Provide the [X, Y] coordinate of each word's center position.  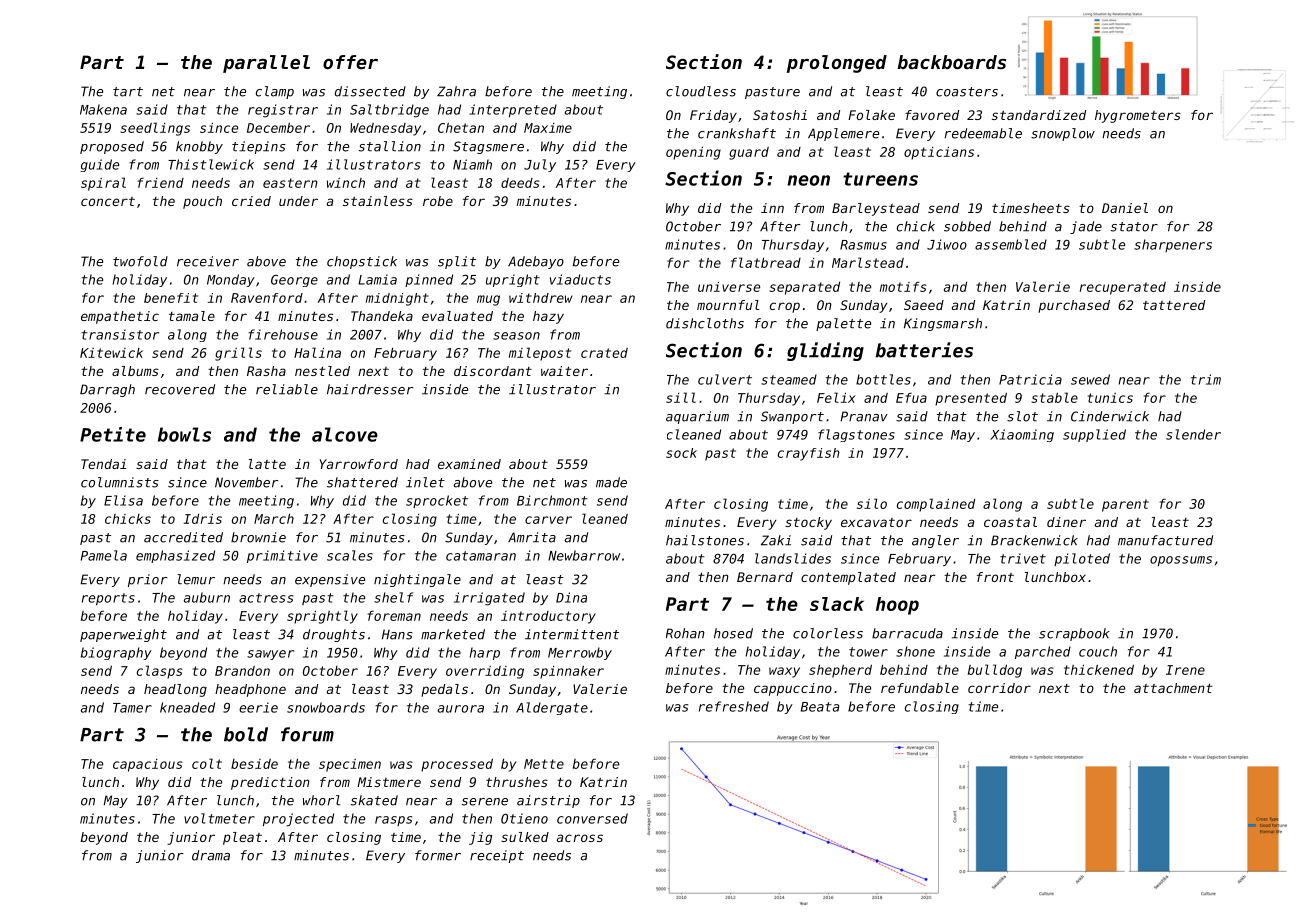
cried [251, 201]
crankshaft [737, 133]
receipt [497, 856]
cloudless [701, 91]
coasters [967, 92]
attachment [1173, 688]
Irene [1185, 670]
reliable [287, 389]
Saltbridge [389, 111]
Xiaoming [1022, 435]
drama [211, 855]
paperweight [123, 635]
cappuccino [793, 689]
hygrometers [1138, 116]
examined [469, 464]
